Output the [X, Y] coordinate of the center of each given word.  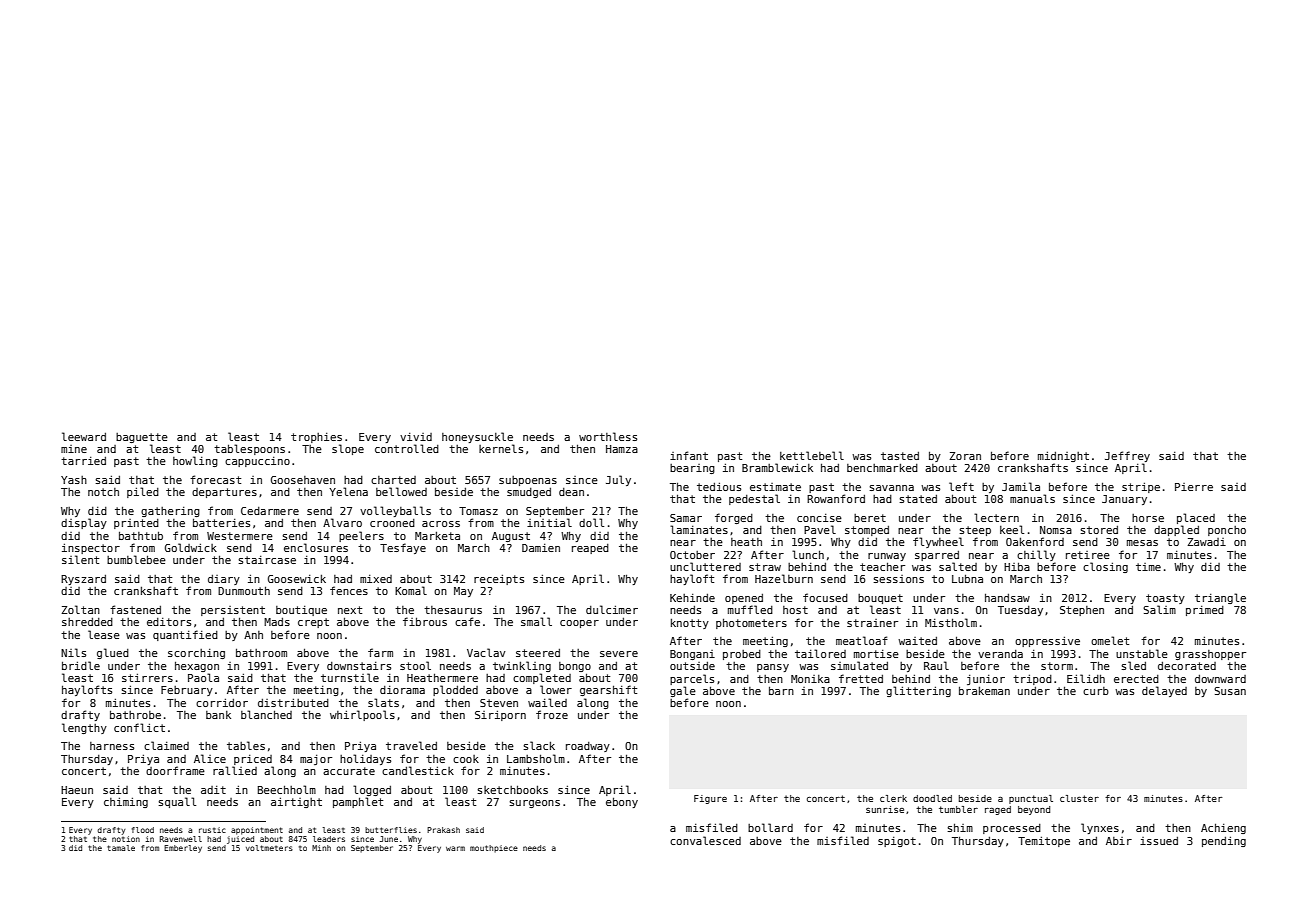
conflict [139, 727]
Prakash [443, 830]
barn [781, 690]
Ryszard [83, 580]
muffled [750, 609]
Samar [686, 518]
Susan [1230, 691]
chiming [126, 803]
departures [224, 493]
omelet [1110, 640]
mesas [1142, 543]
